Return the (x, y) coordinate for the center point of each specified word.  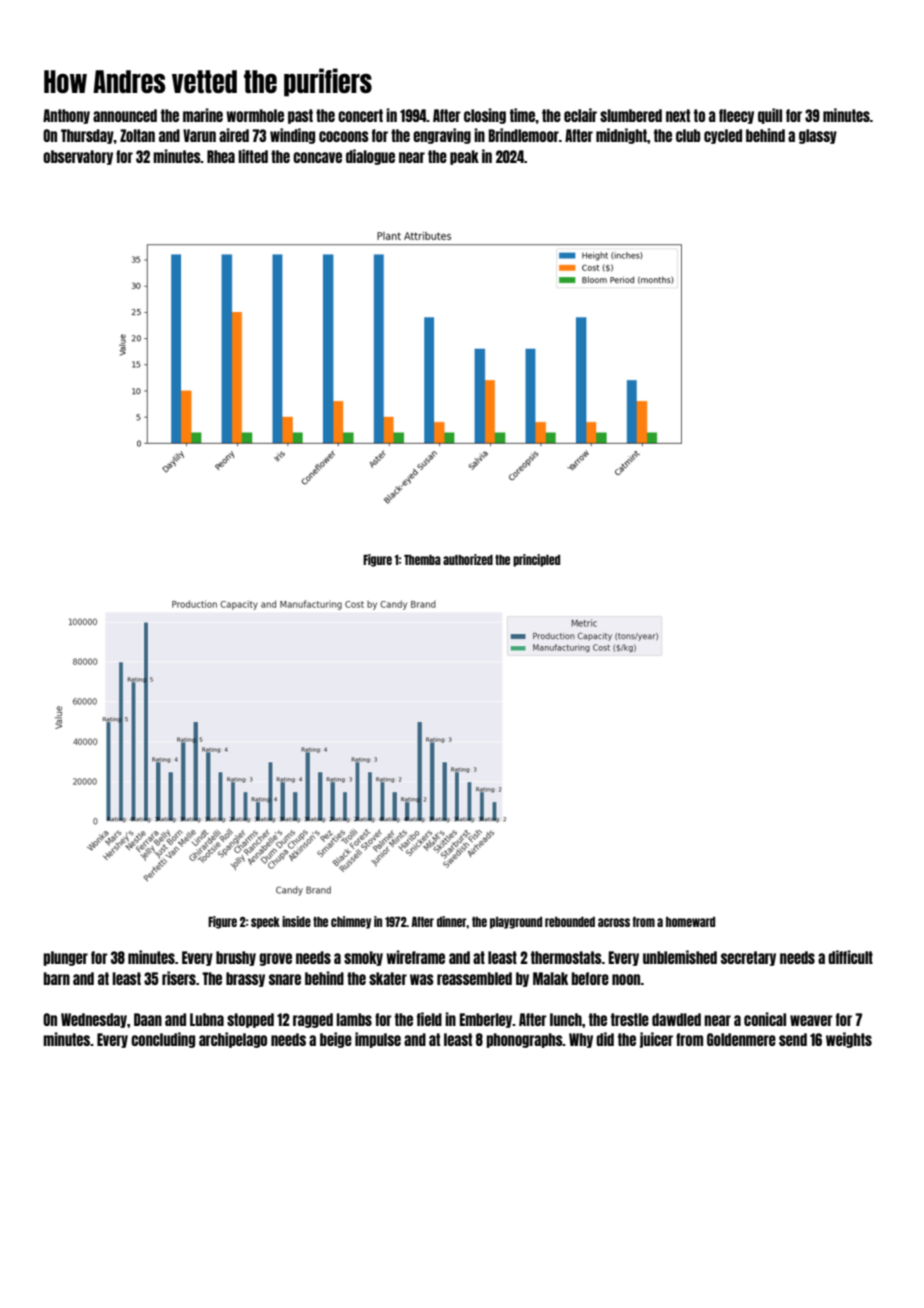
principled (536, 560)
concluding (163, 1040)
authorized (468, 559)
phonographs (524, 1040)
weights (849, 1040)
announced (125, 115)
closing (485, 116)
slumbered (631, 115)
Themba (422, 560)
